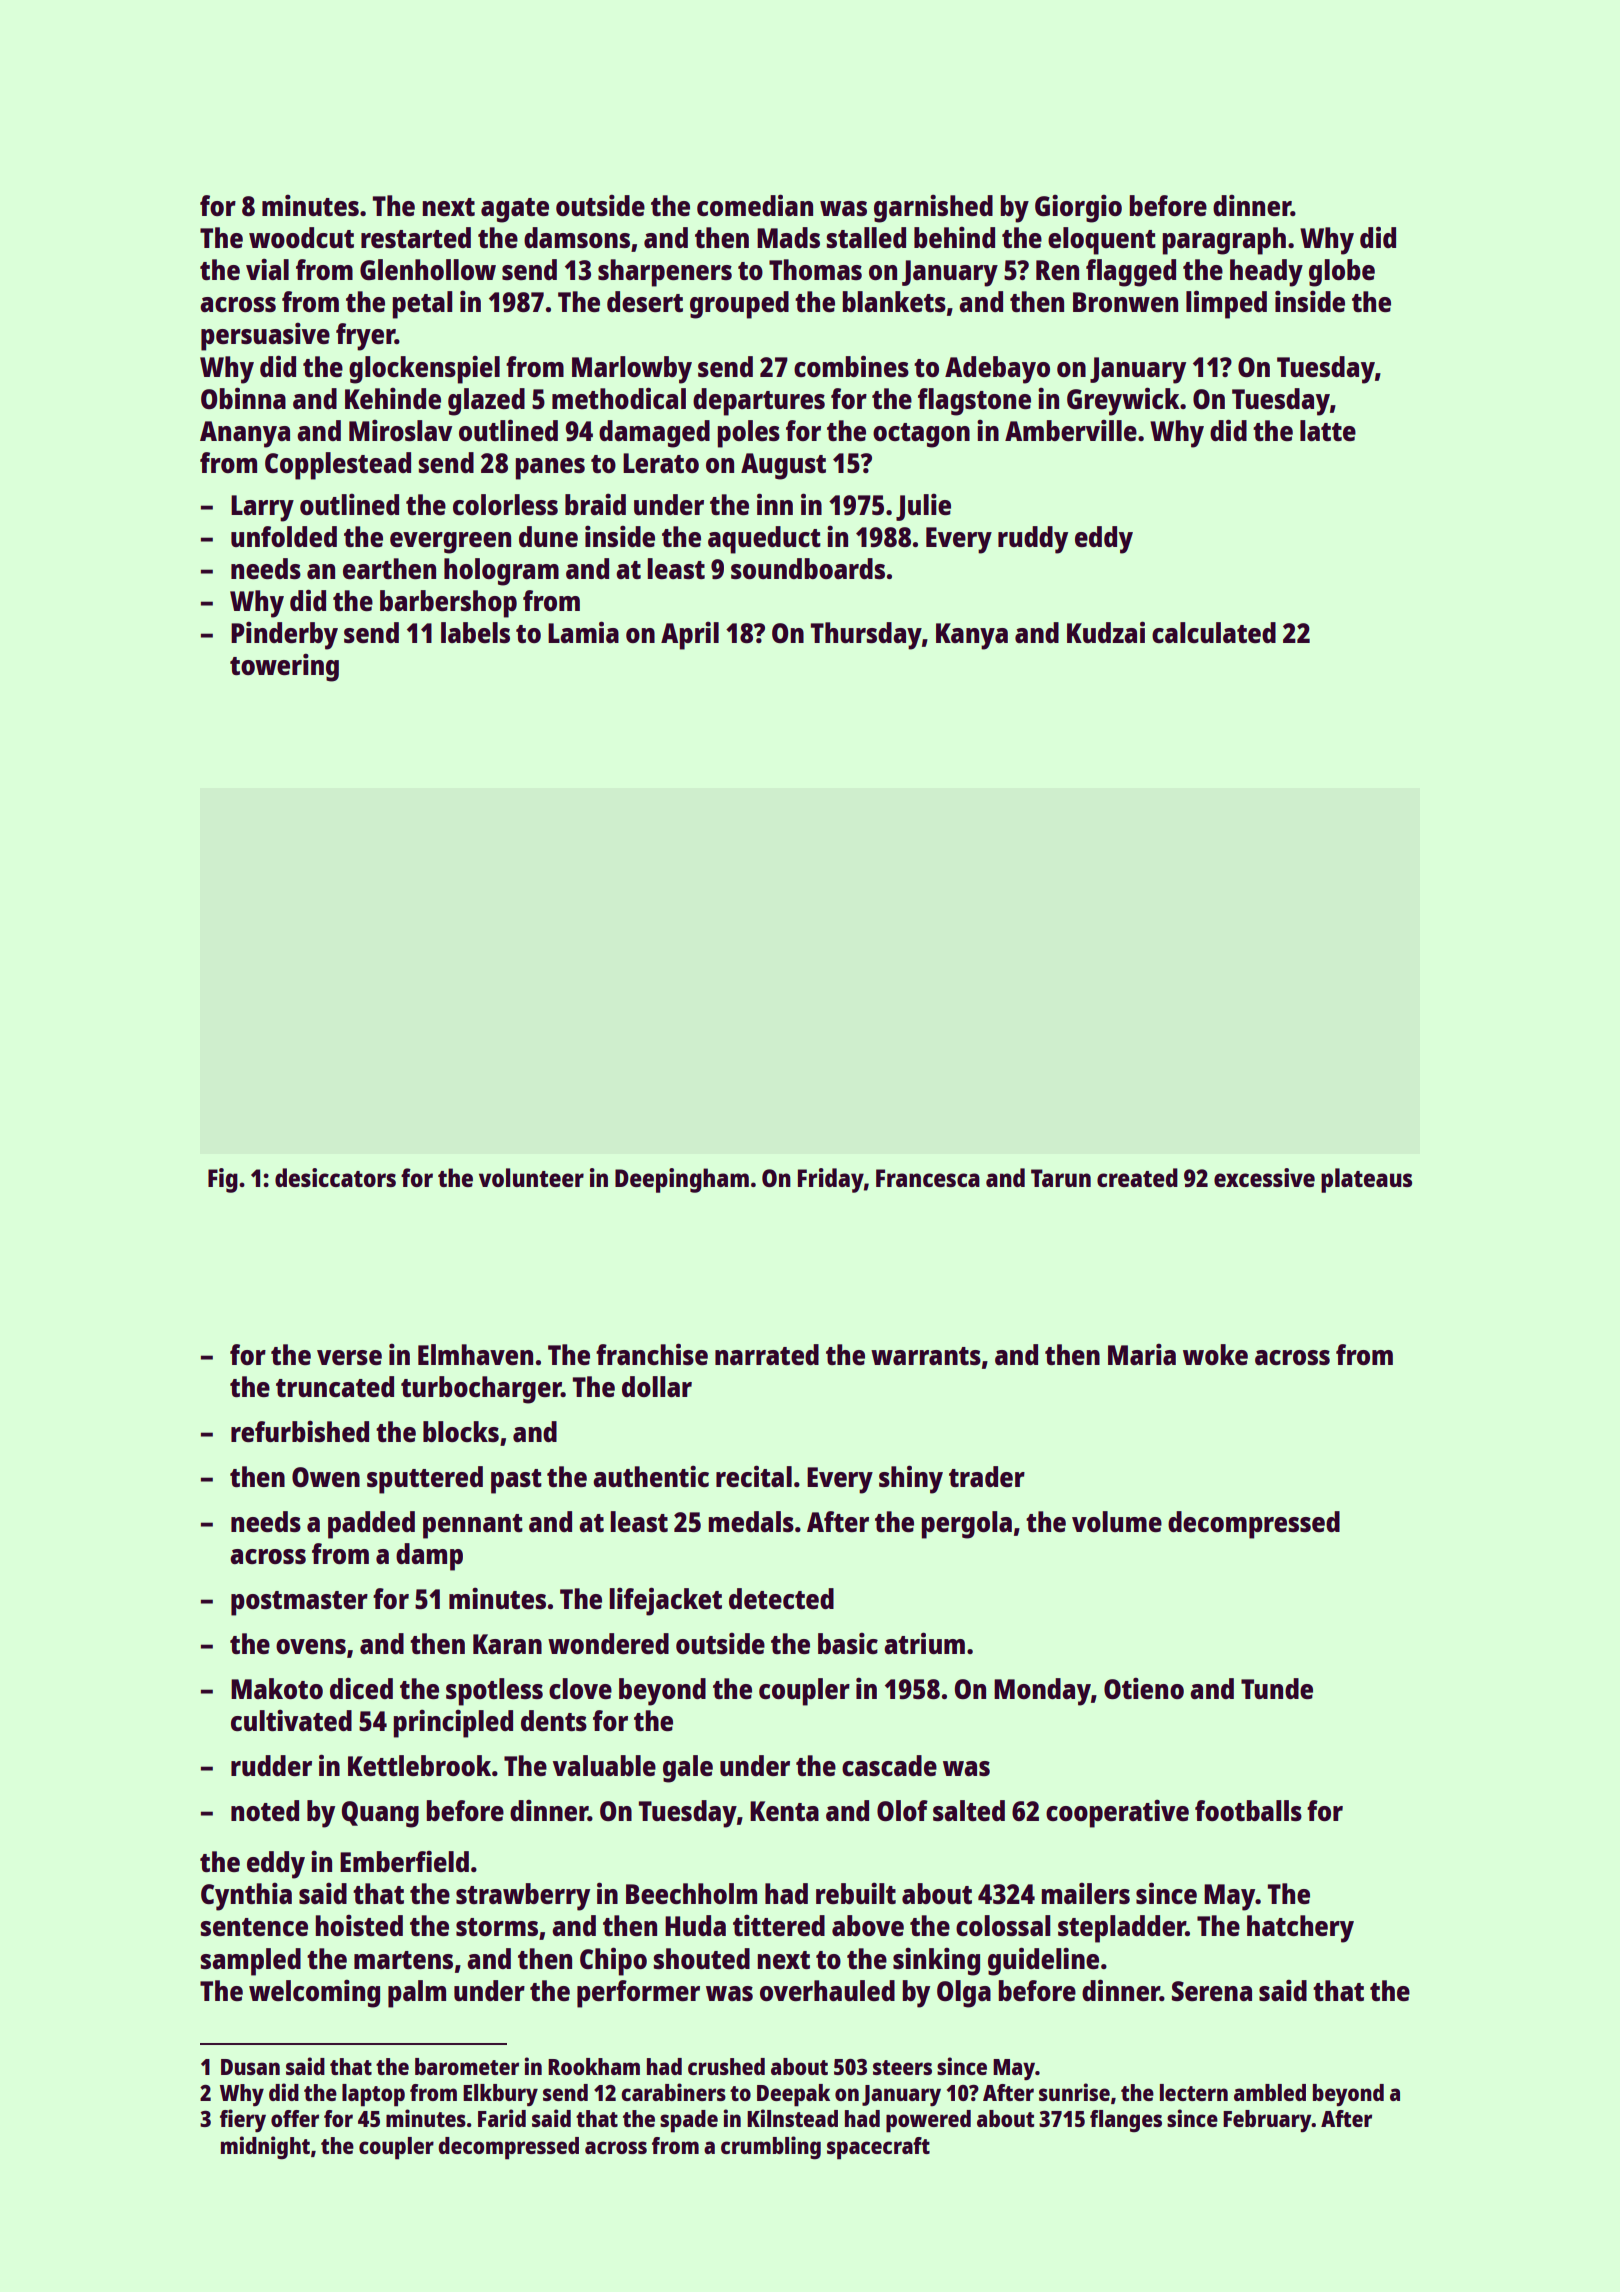 This screenshot has height=2292, width=1620. I want to click on calculated, so click(1214, 632).
